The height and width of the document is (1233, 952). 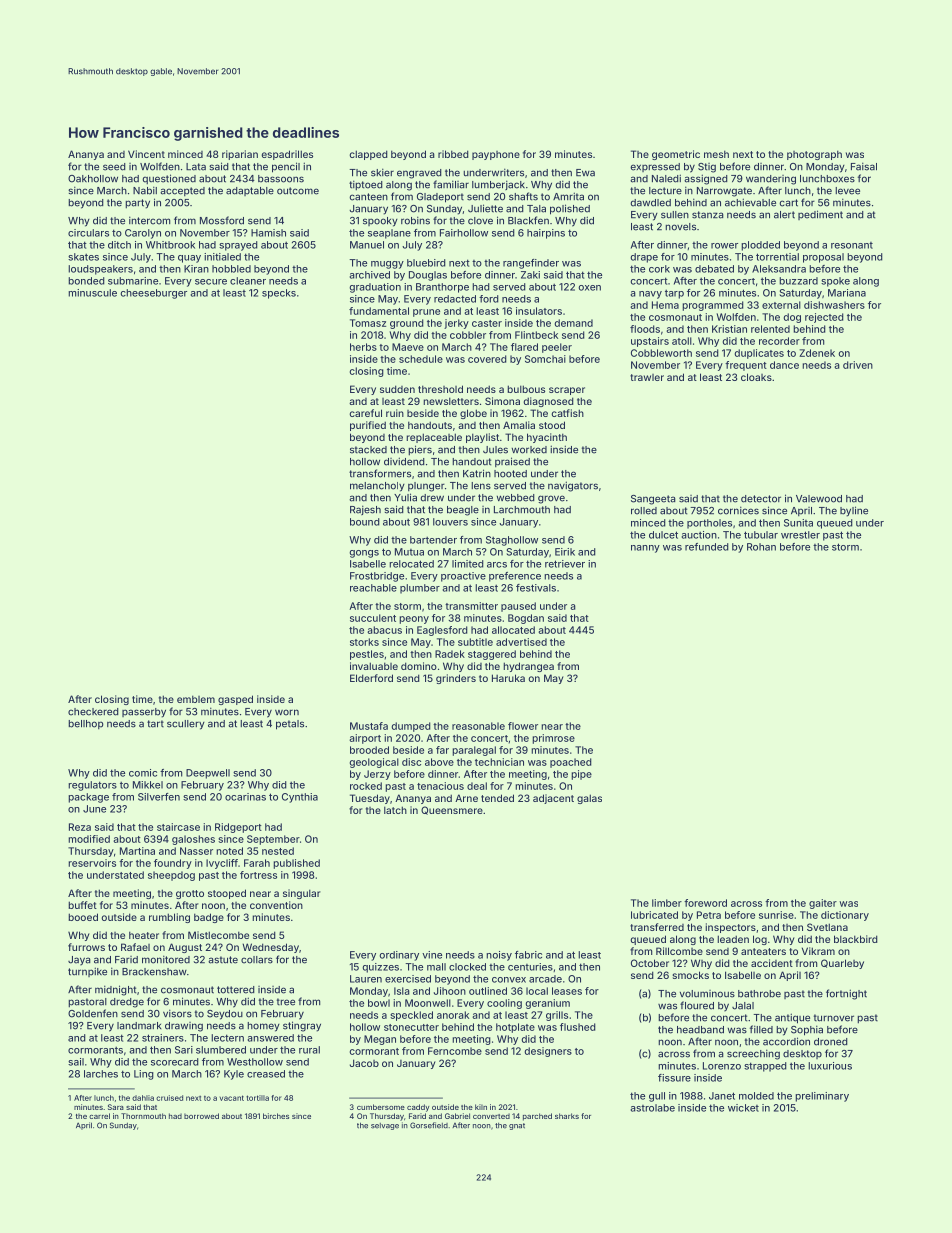 I want to click on cheeseburger, so click(x=153, y=294).
